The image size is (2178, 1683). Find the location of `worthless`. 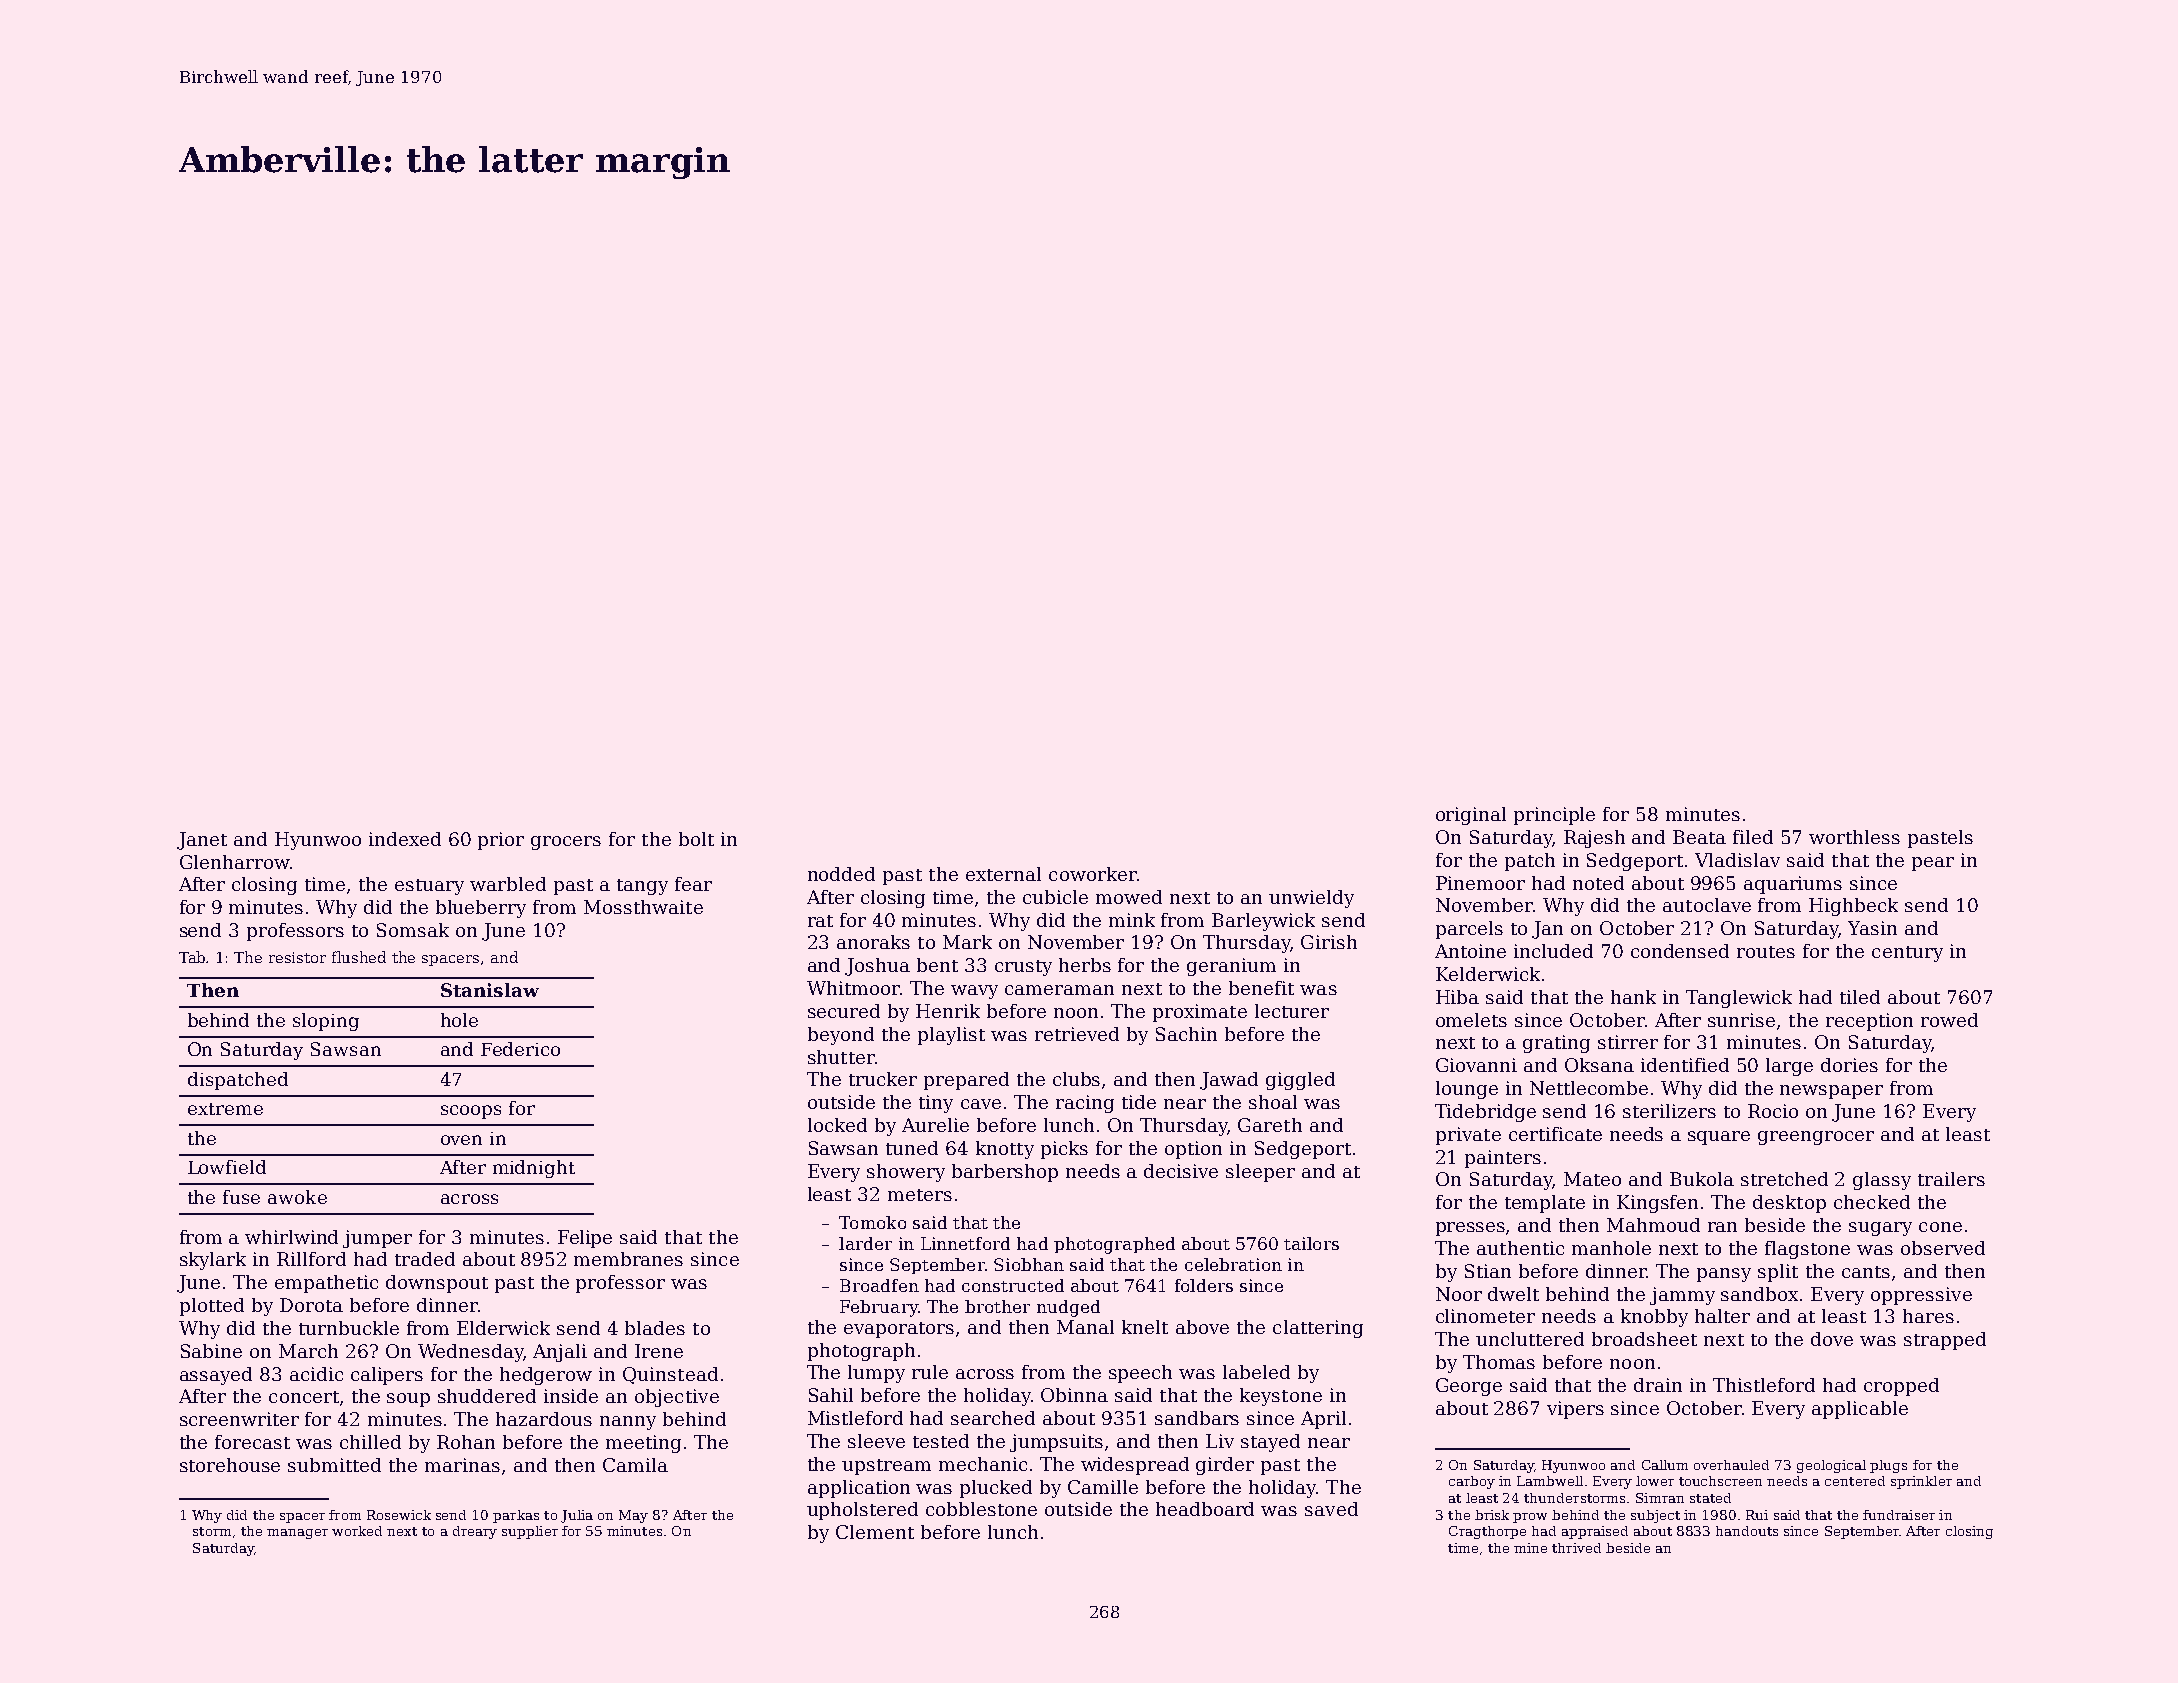

worthless is located at coordinates (1854, 837).
